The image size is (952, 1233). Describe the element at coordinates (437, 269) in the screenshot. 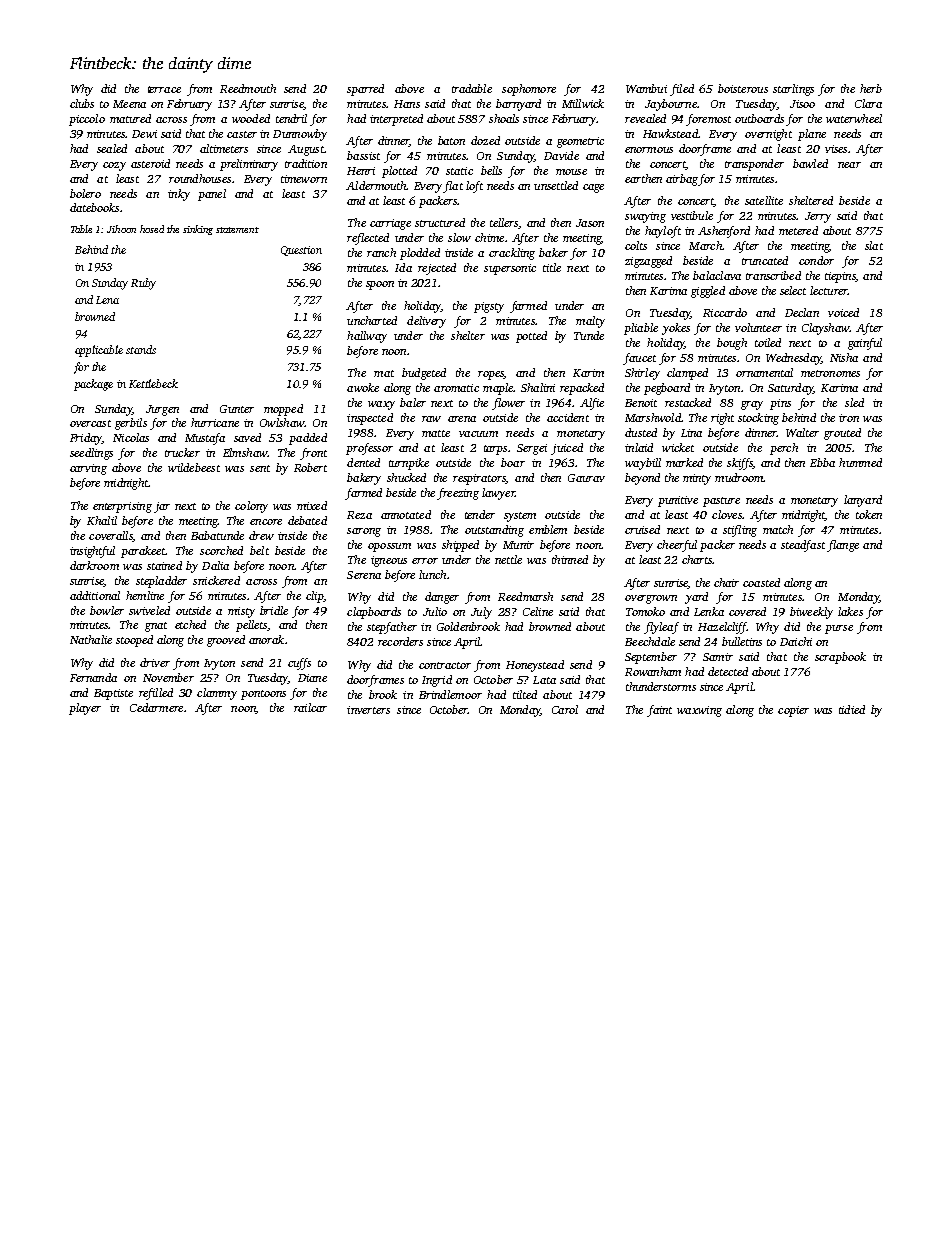

I see `rejected` at that location.
